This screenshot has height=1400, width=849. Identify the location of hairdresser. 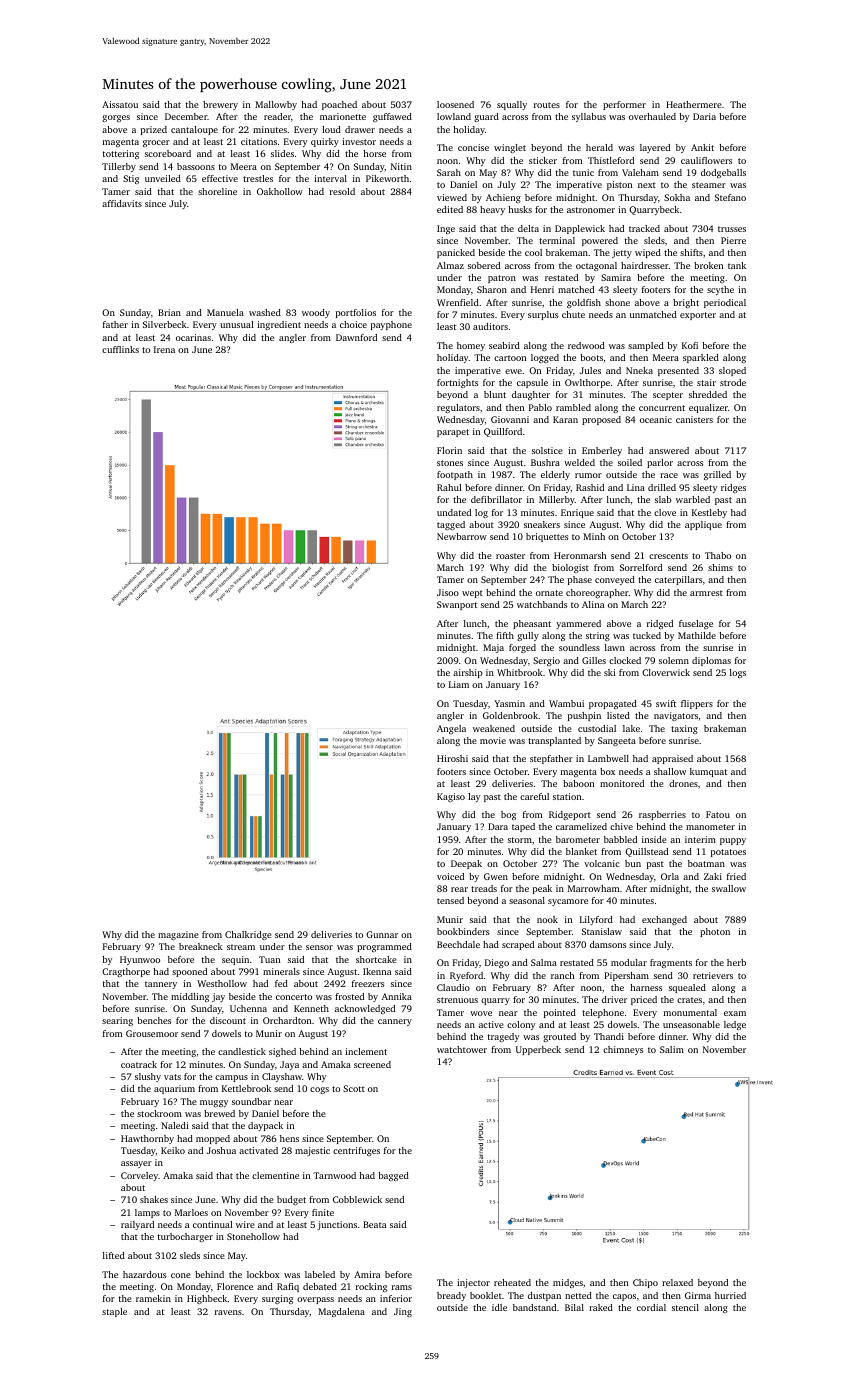
(645, 265).
